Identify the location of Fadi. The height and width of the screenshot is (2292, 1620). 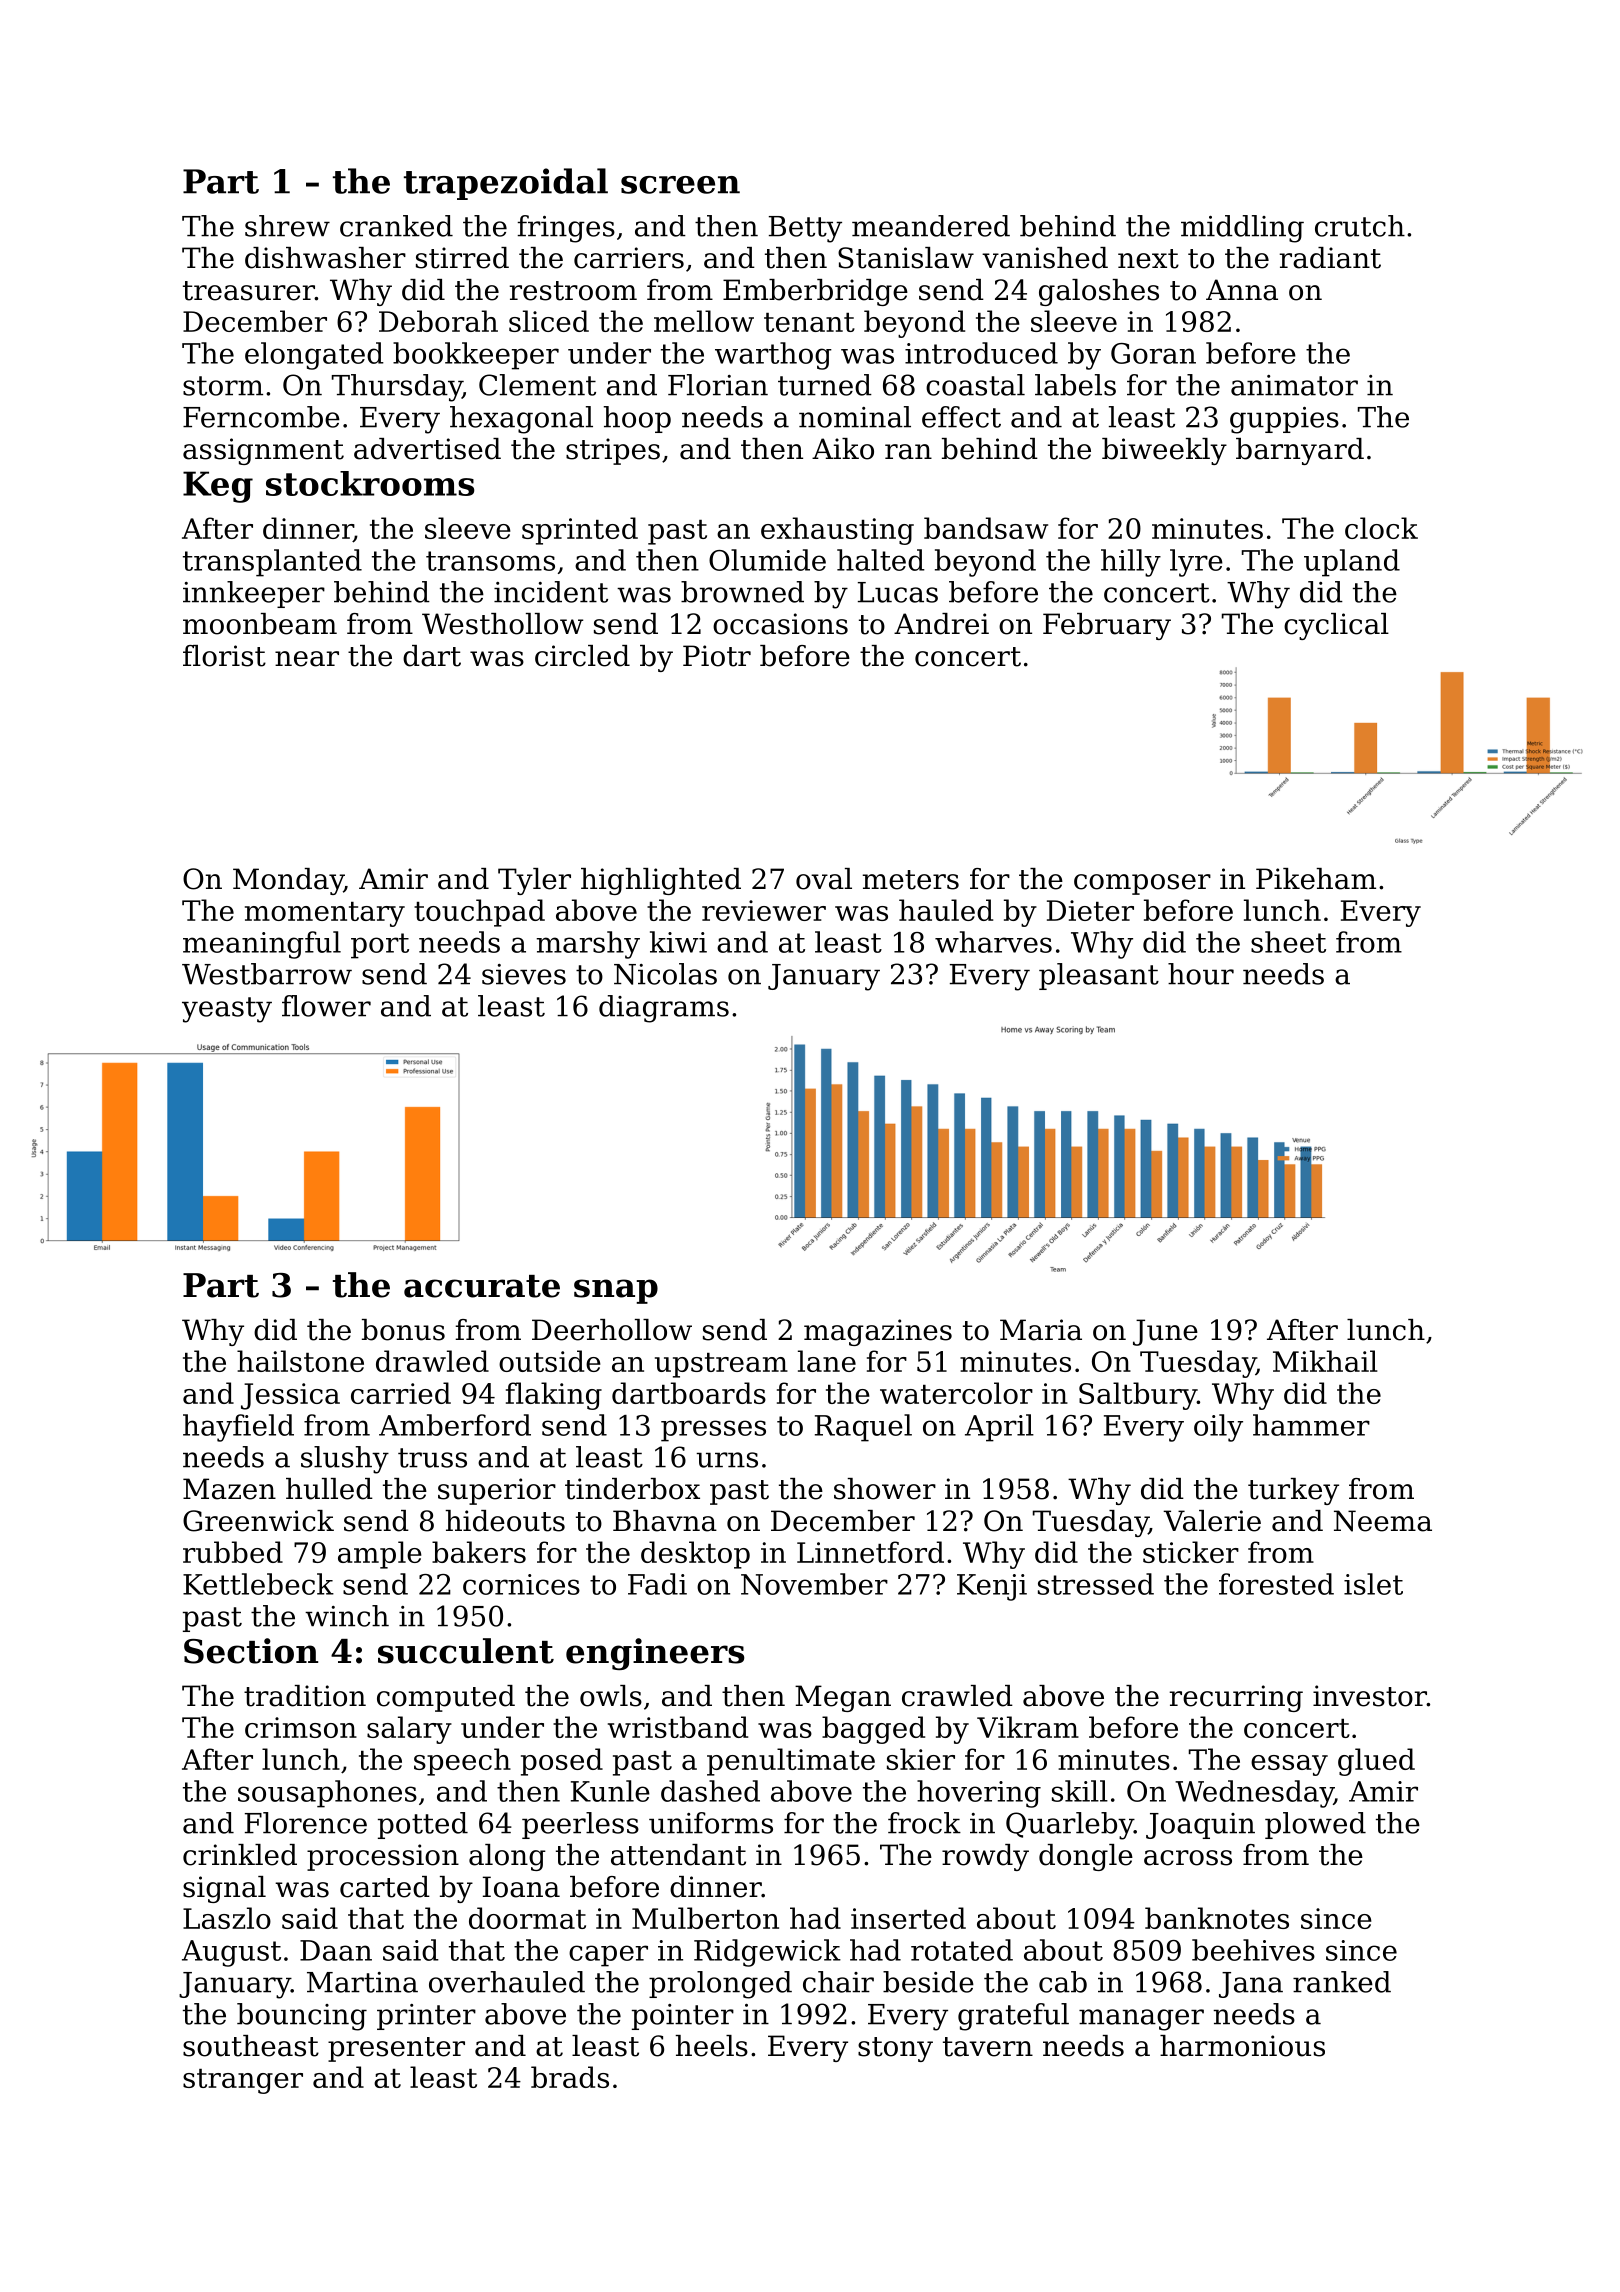
(657, 1584).
